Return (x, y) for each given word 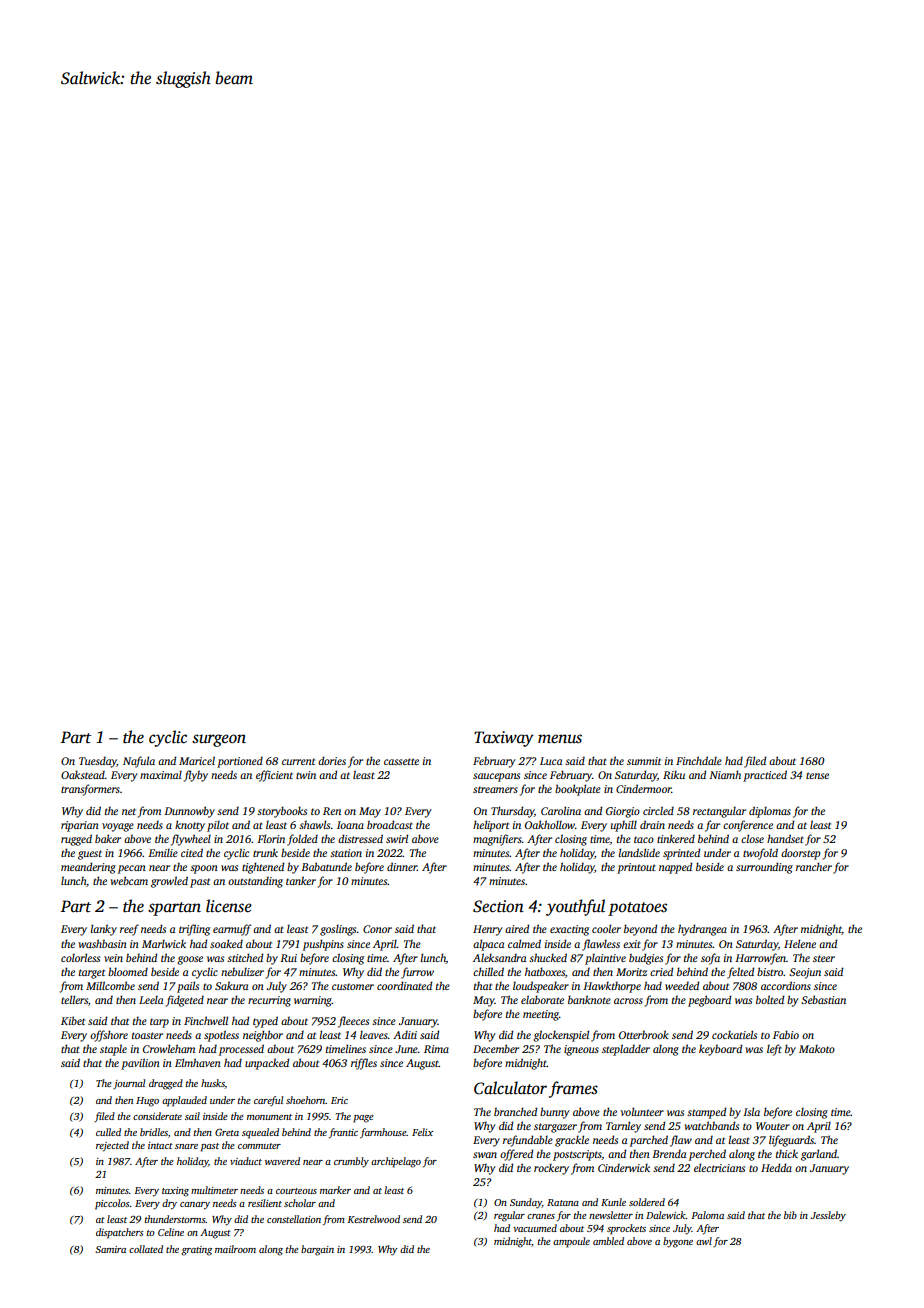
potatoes (637, 909)
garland (819, 1155)
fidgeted (185, 1001)
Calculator (510, 1088)
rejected (112, 1146)
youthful (575, 907)
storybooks (282, 812)
